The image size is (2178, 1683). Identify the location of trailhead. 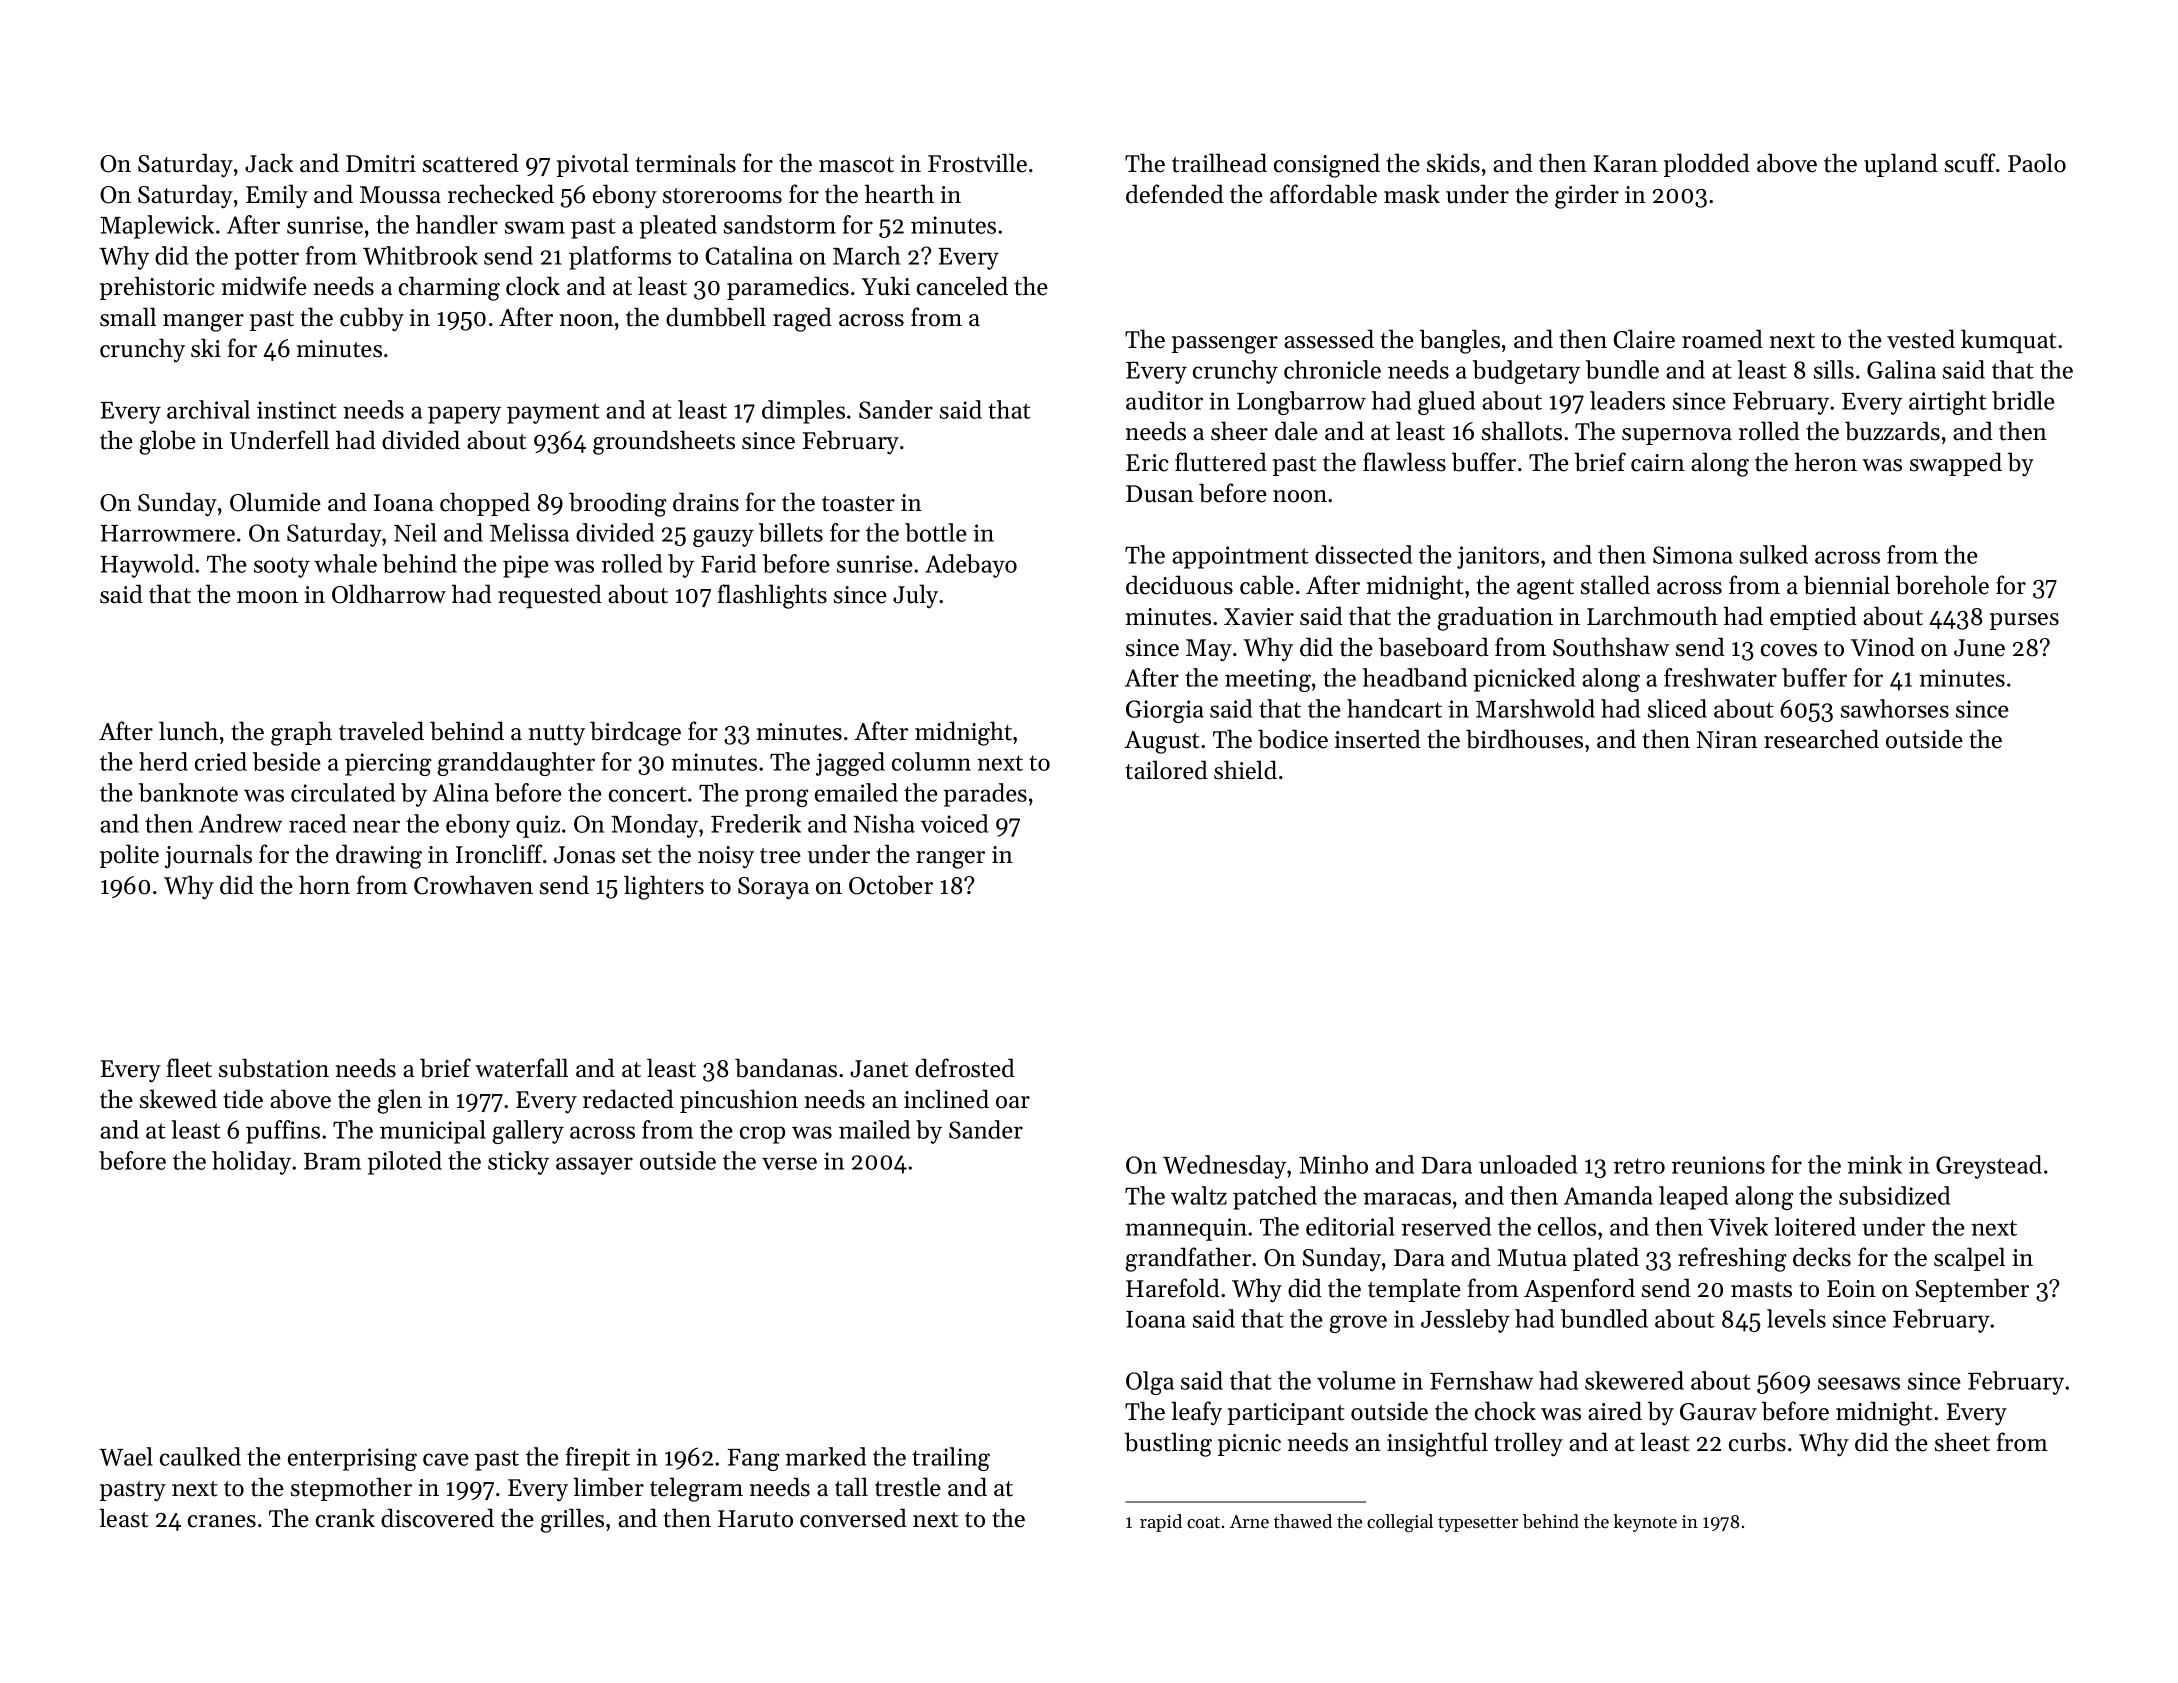
(1219, 163).
